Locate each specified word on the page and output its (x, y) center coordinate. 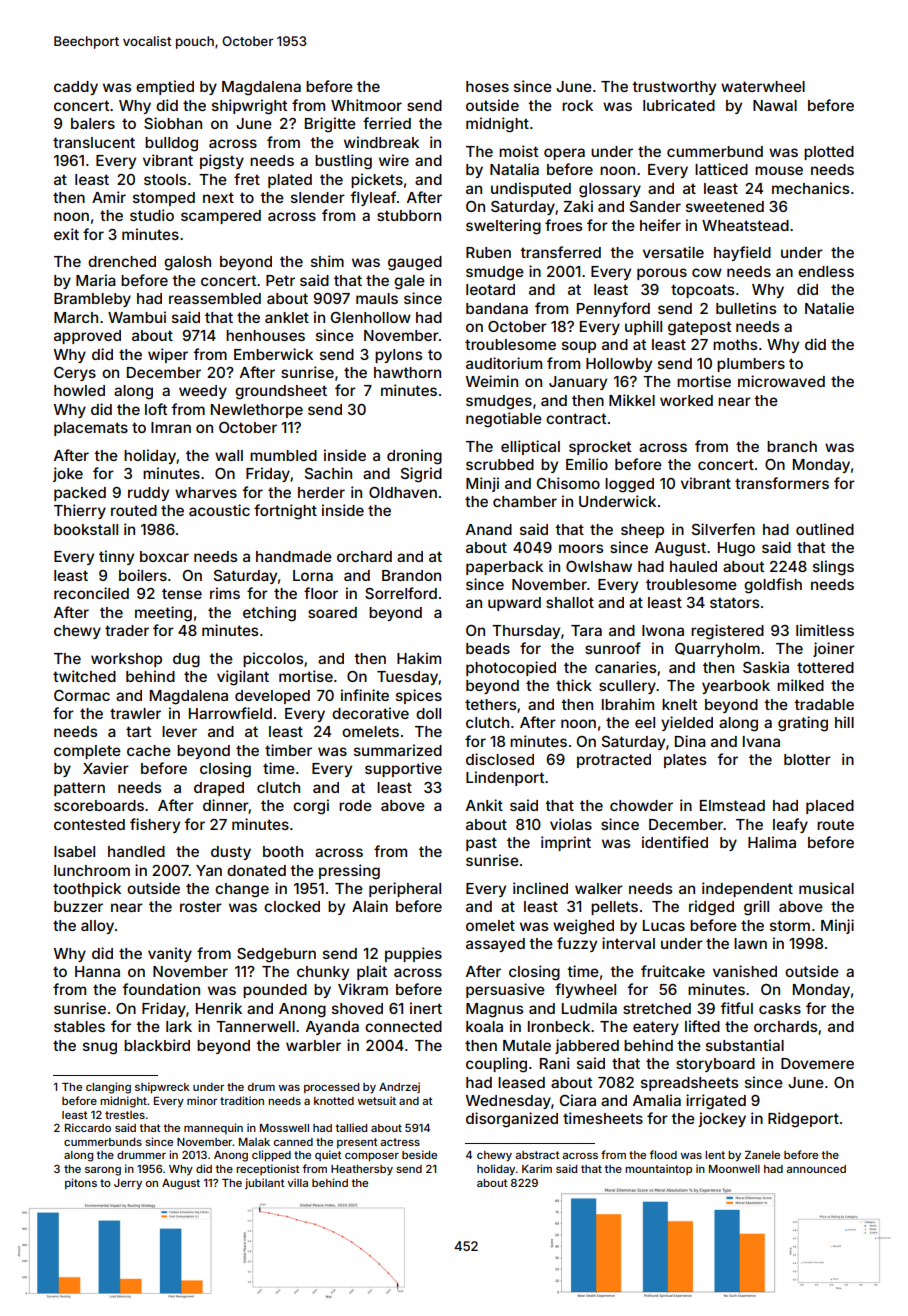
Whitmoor (366, 105)
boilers (143, 575)
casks (780, 1008)
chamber (525, 501)
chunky (323, 973)
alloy (97, 927)
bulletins (746, 308)
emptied (165, 87)
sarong (103, 1171)
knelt (679, 704)
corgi (311, 807)
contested (89, 824)
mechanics (810, 188)
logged (629, 485)
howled (79, 390)
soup (579, 347)
